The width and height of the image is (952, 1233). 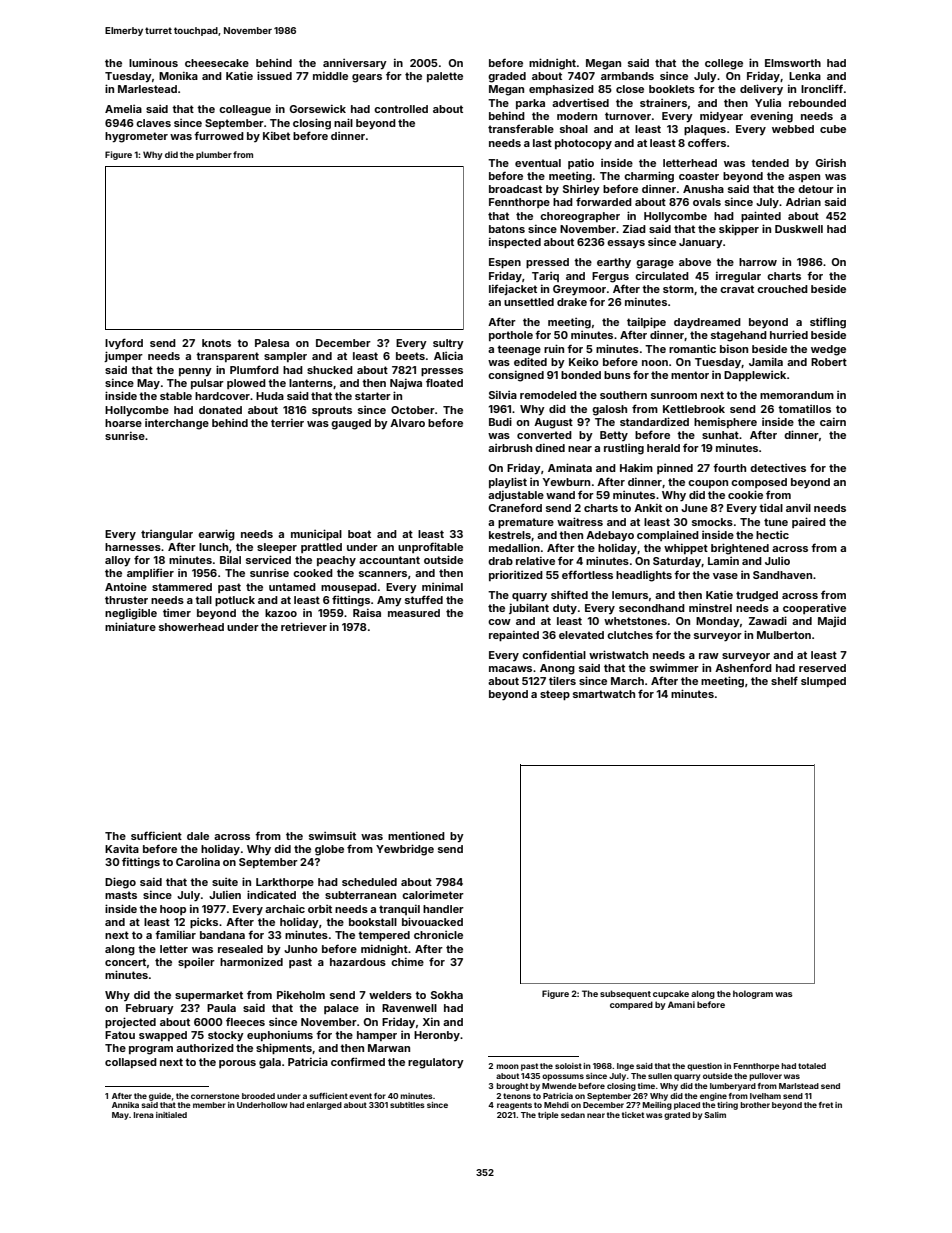 What do you see at coordinates (519, 350) in the image?
I see `teenage` at bounding box center [519, 350].
